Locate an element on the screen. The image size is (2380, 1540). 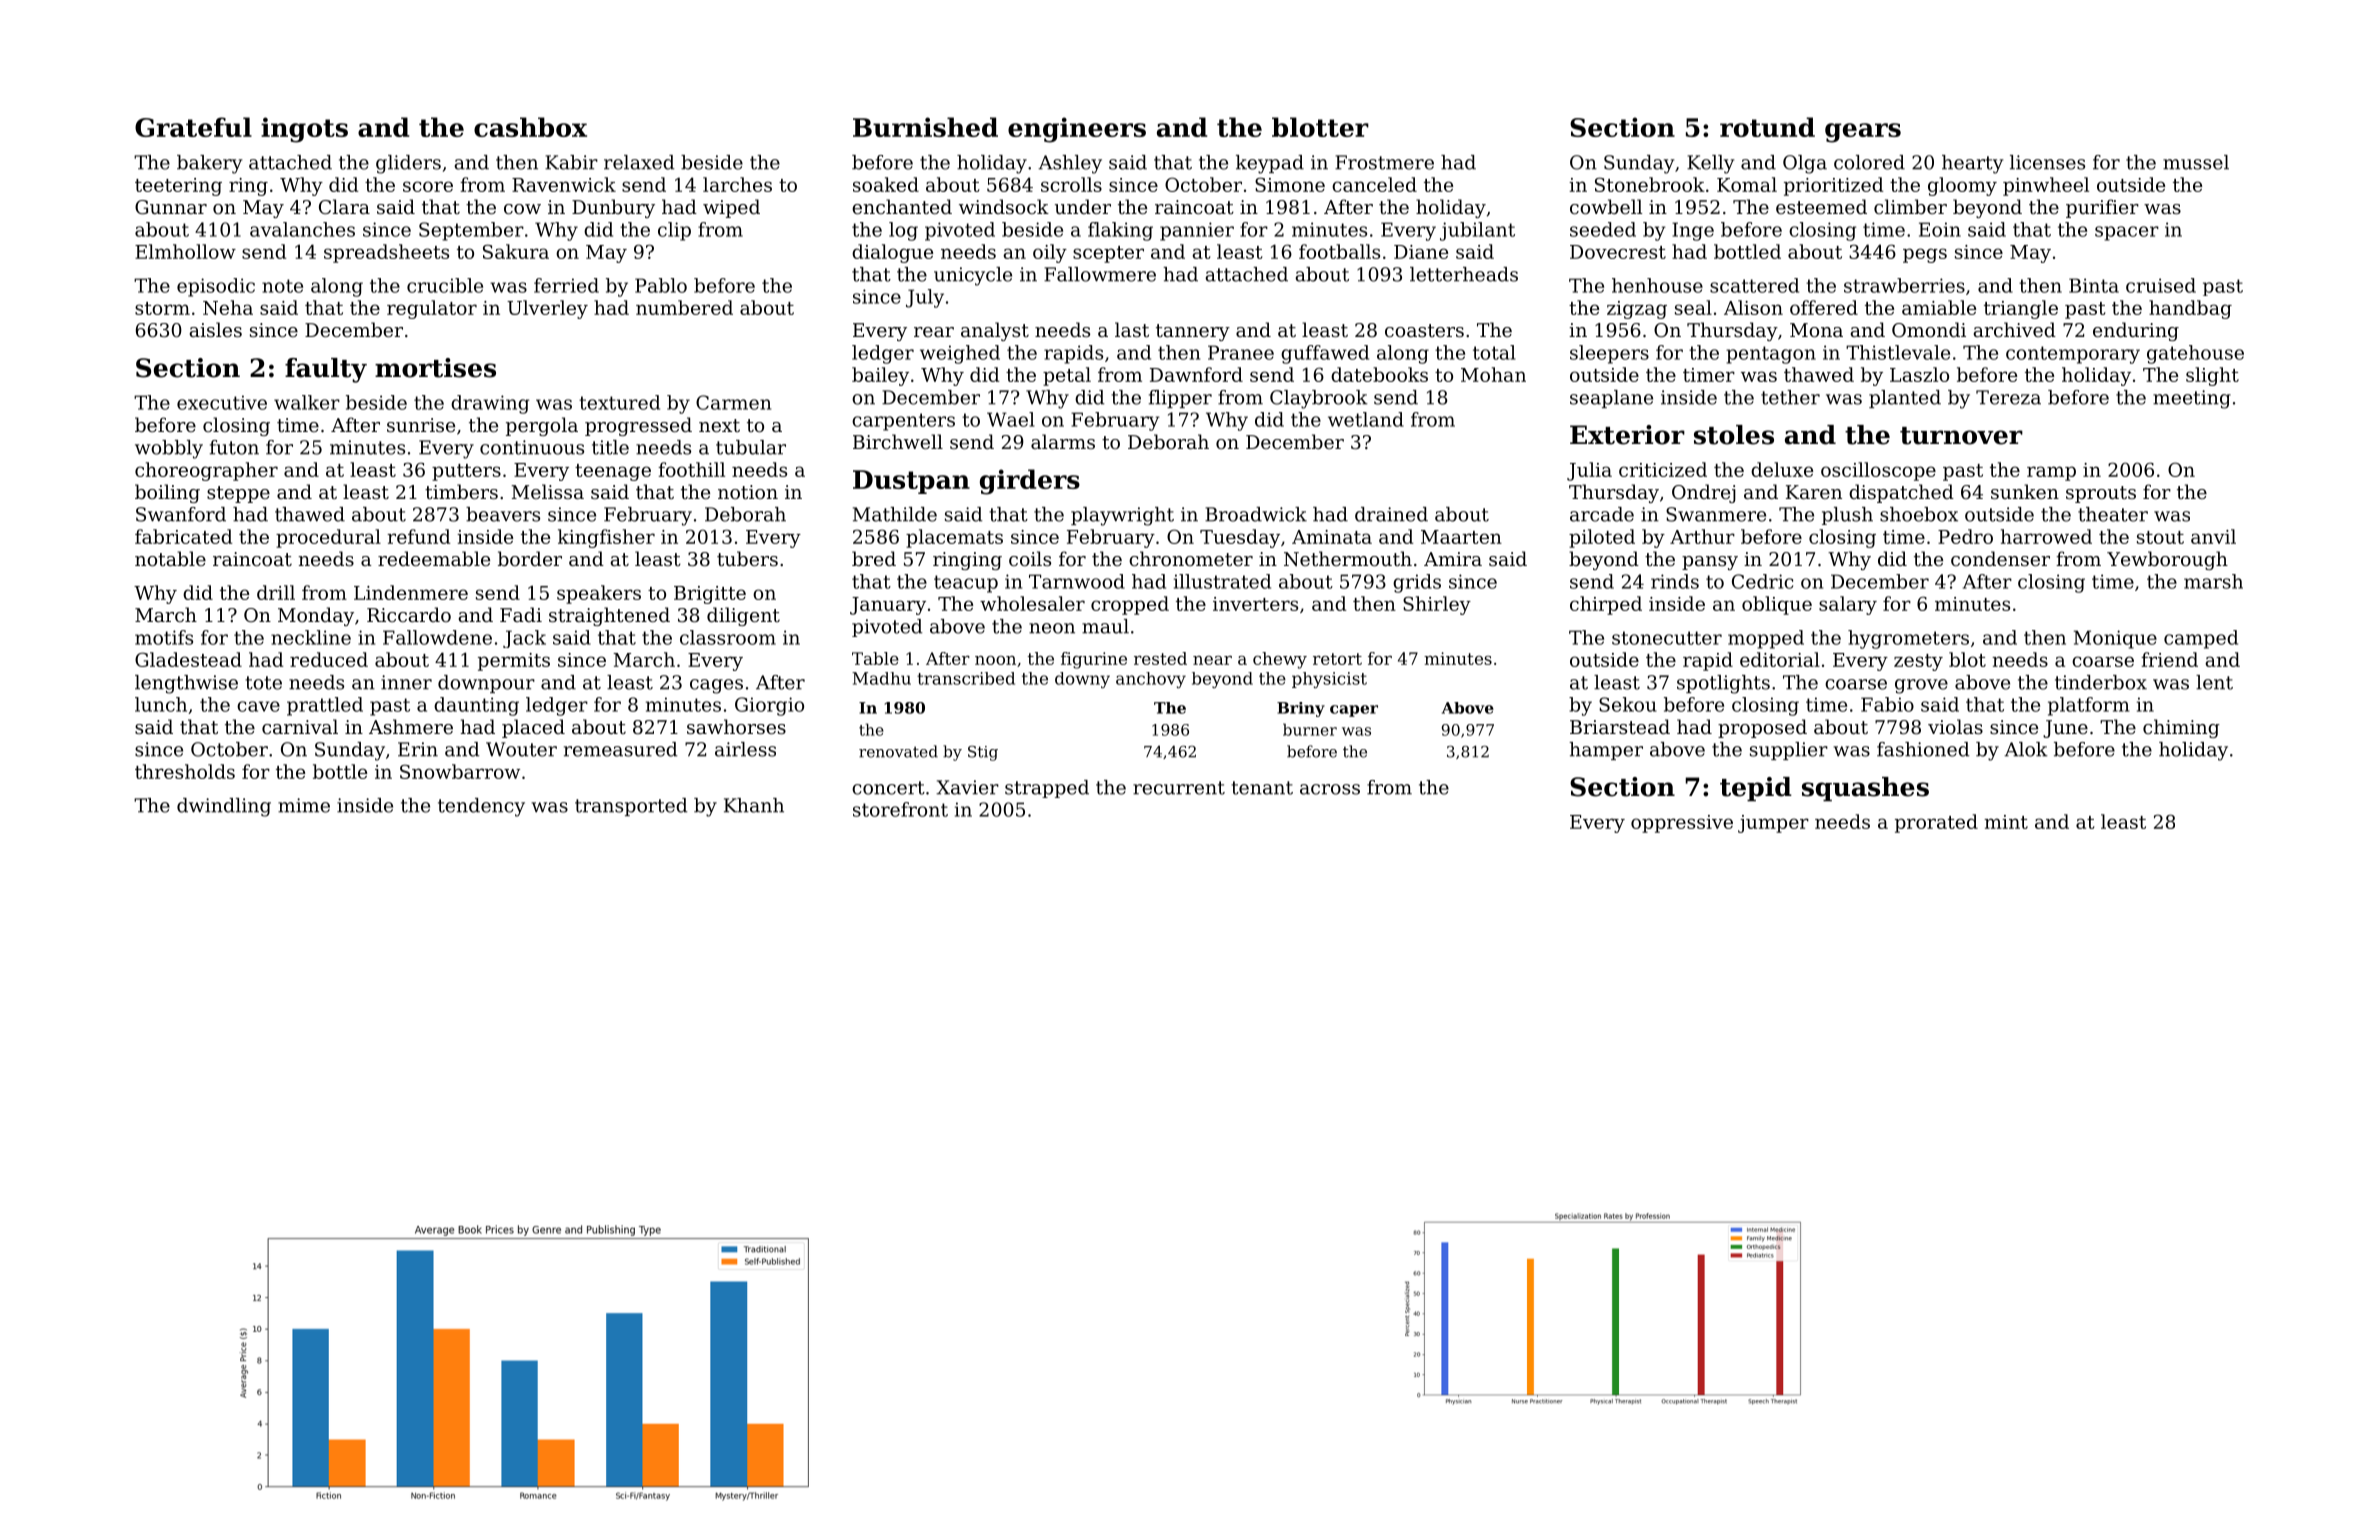
drained is located at coordinates (1391, 514).
